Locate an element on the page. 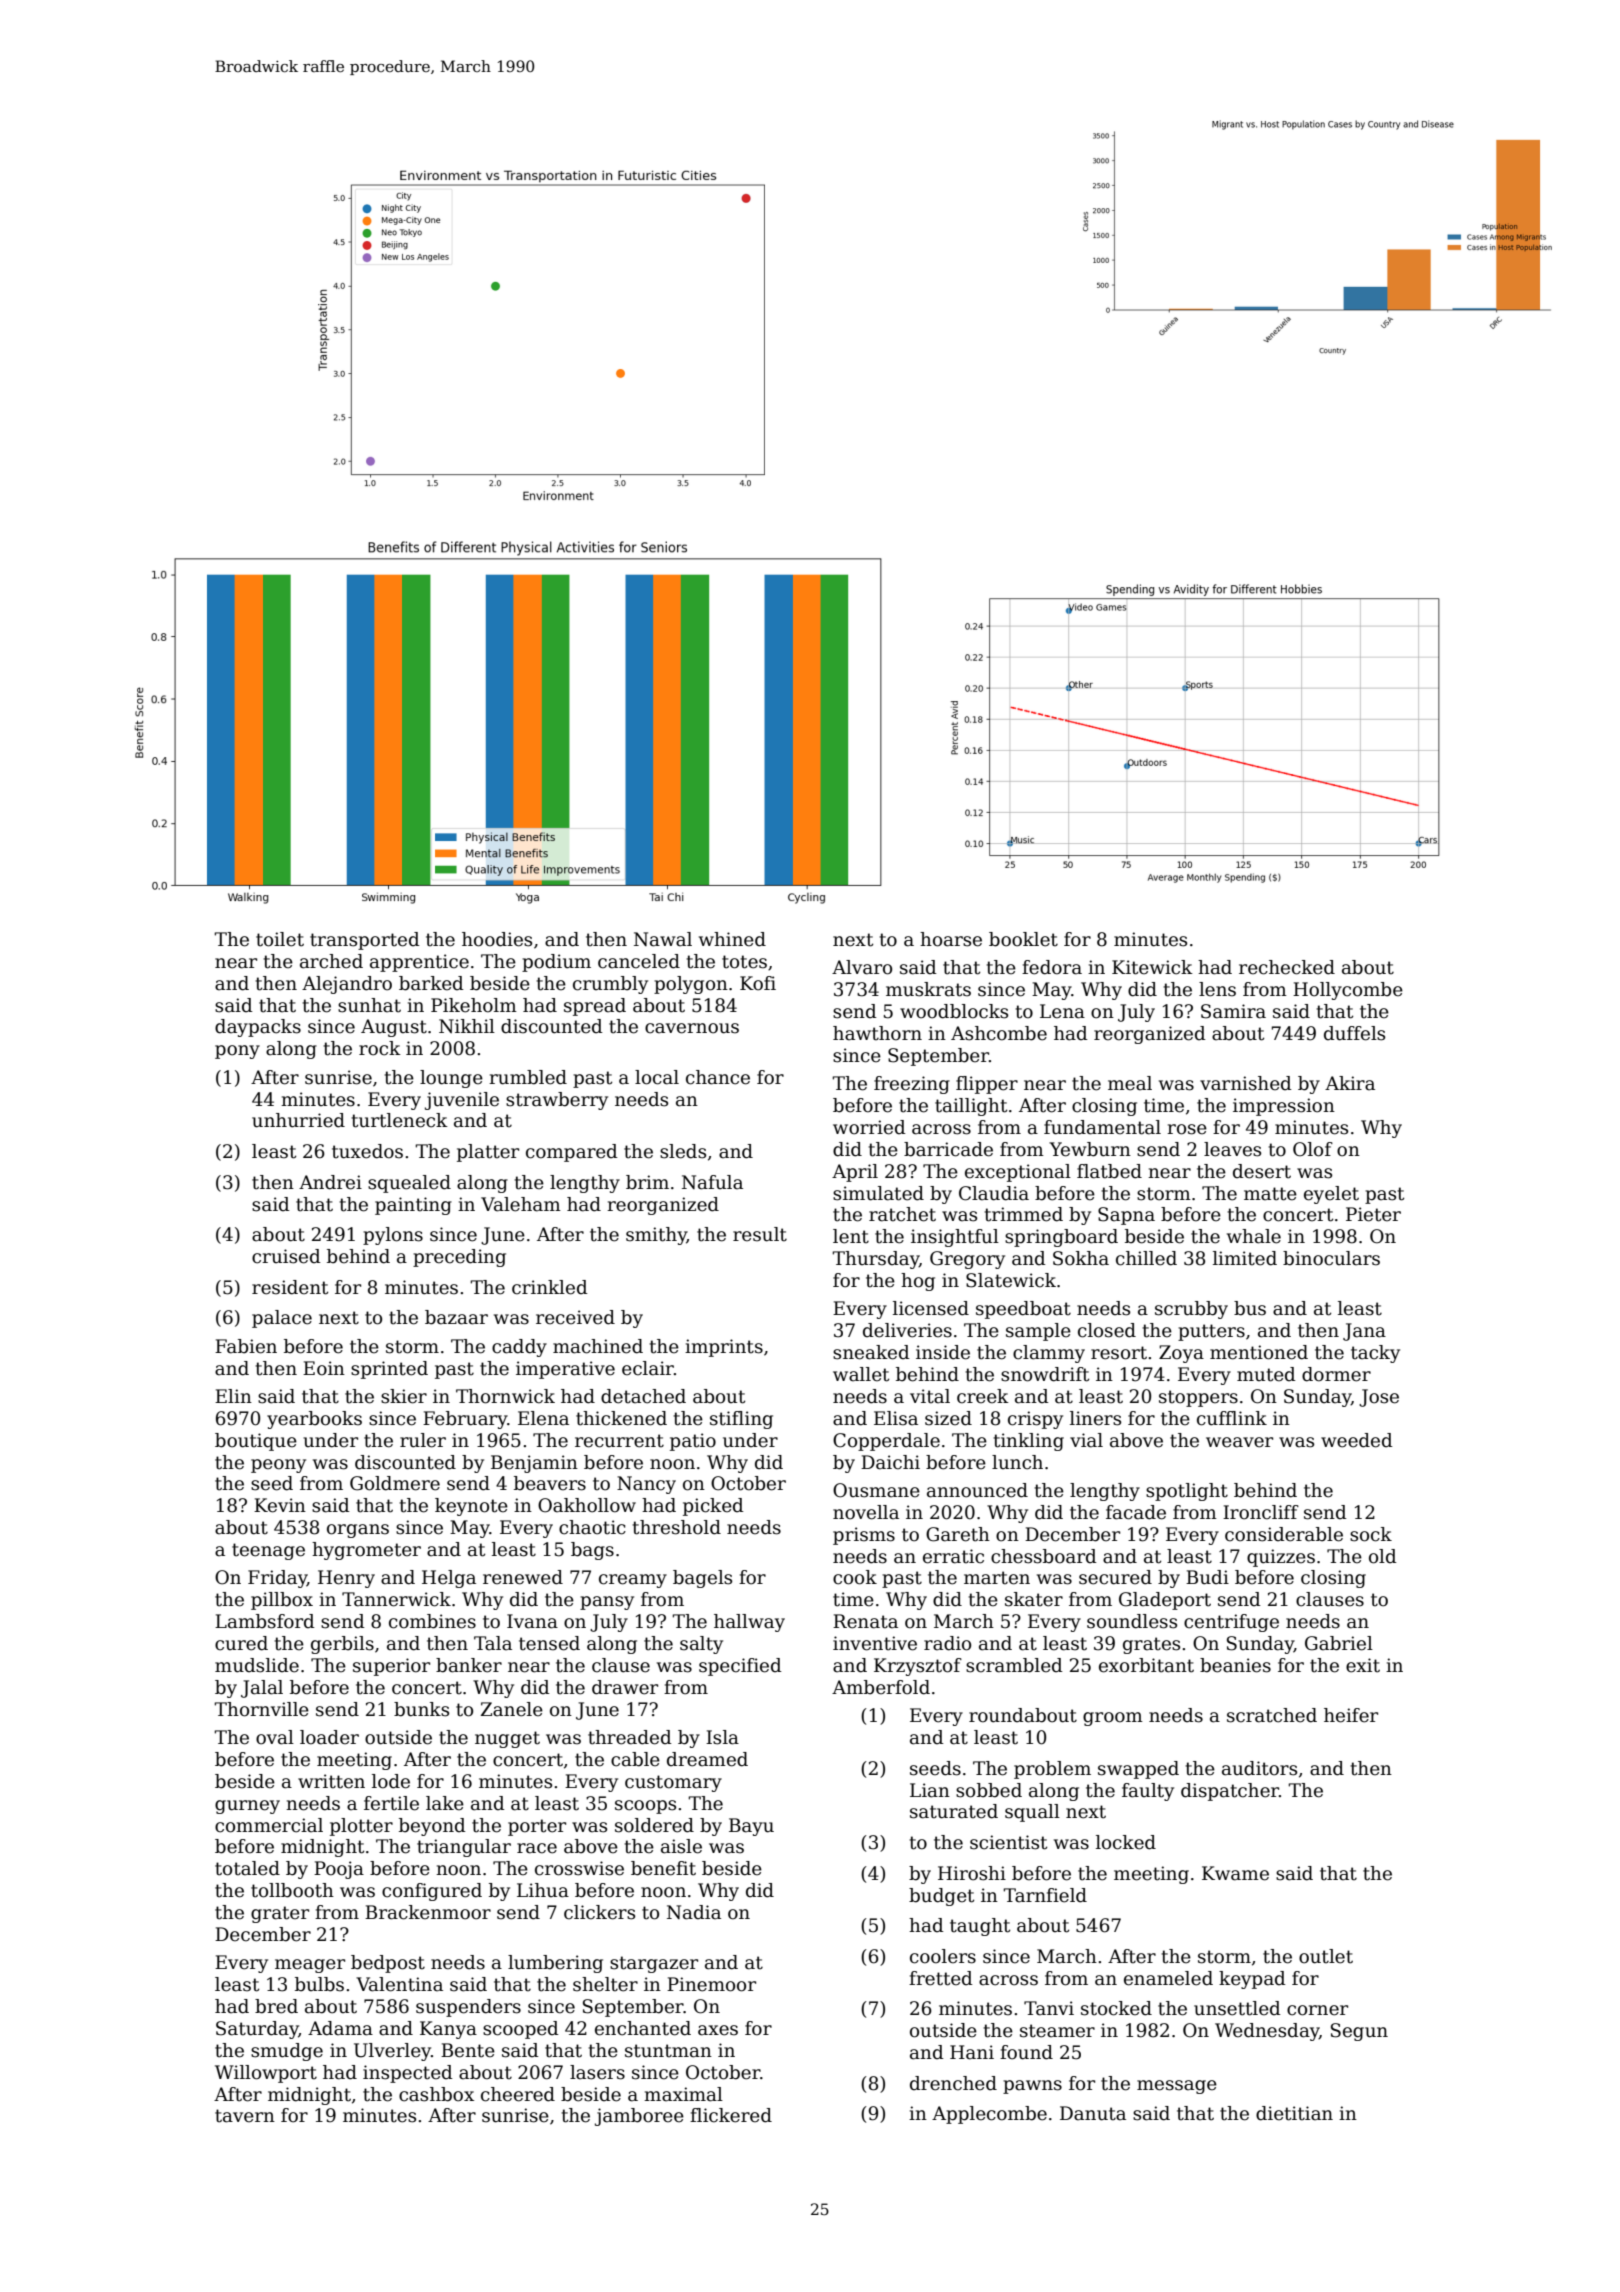 The height and width of the document is (2292, 1620). Gabriel is located at coordinates (1339, 1643).
